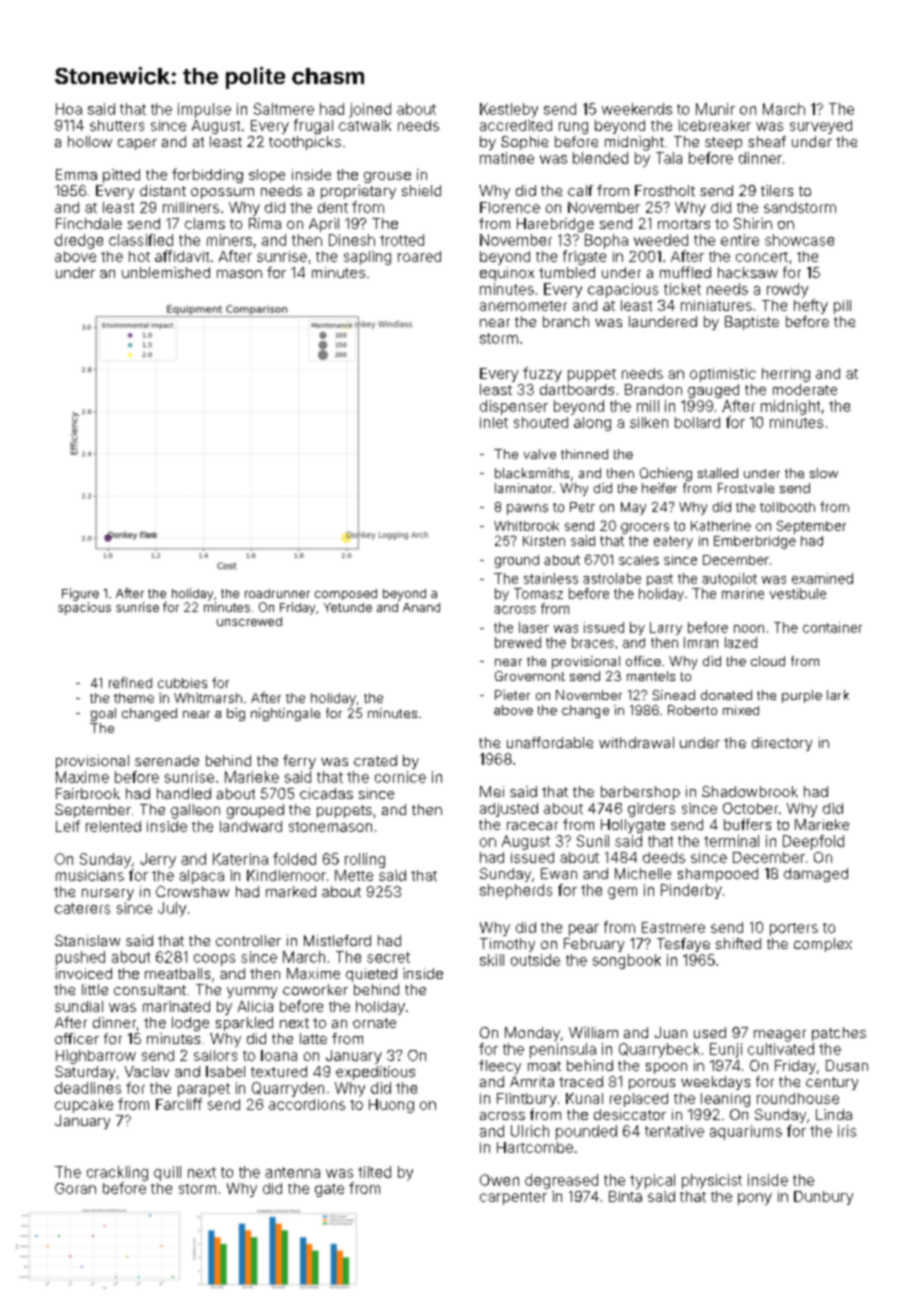  I want to click on past, so click(660, 580).
